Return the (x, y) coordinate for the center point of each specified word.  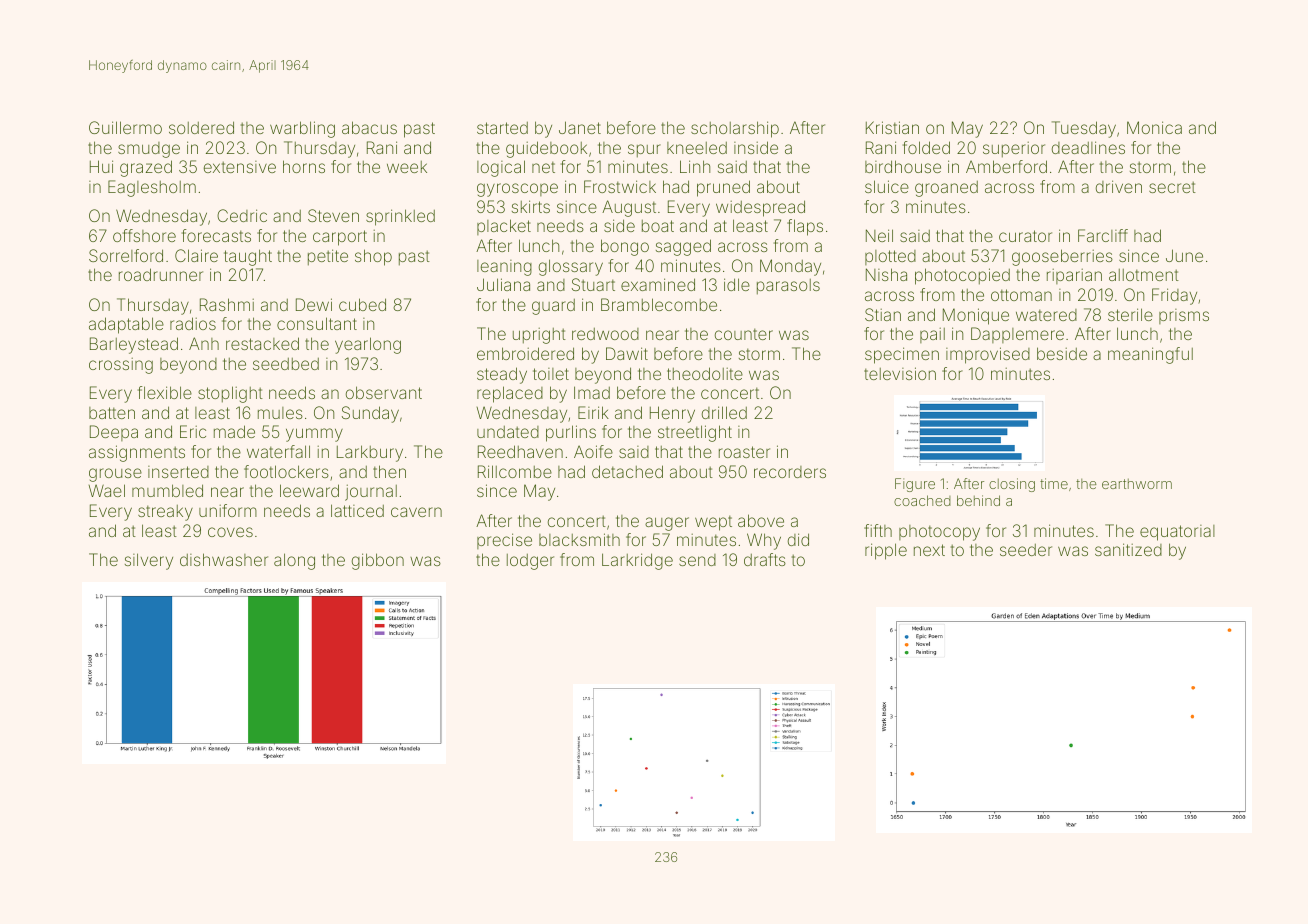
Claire (196, 255)
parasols (788, 287)
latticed (357, 510)
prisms (1184, 316)
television (900, 373)
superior (1014, 149)
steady (502, 375)
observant (384, 392)
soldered (201, 127)
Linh (695, 166)
